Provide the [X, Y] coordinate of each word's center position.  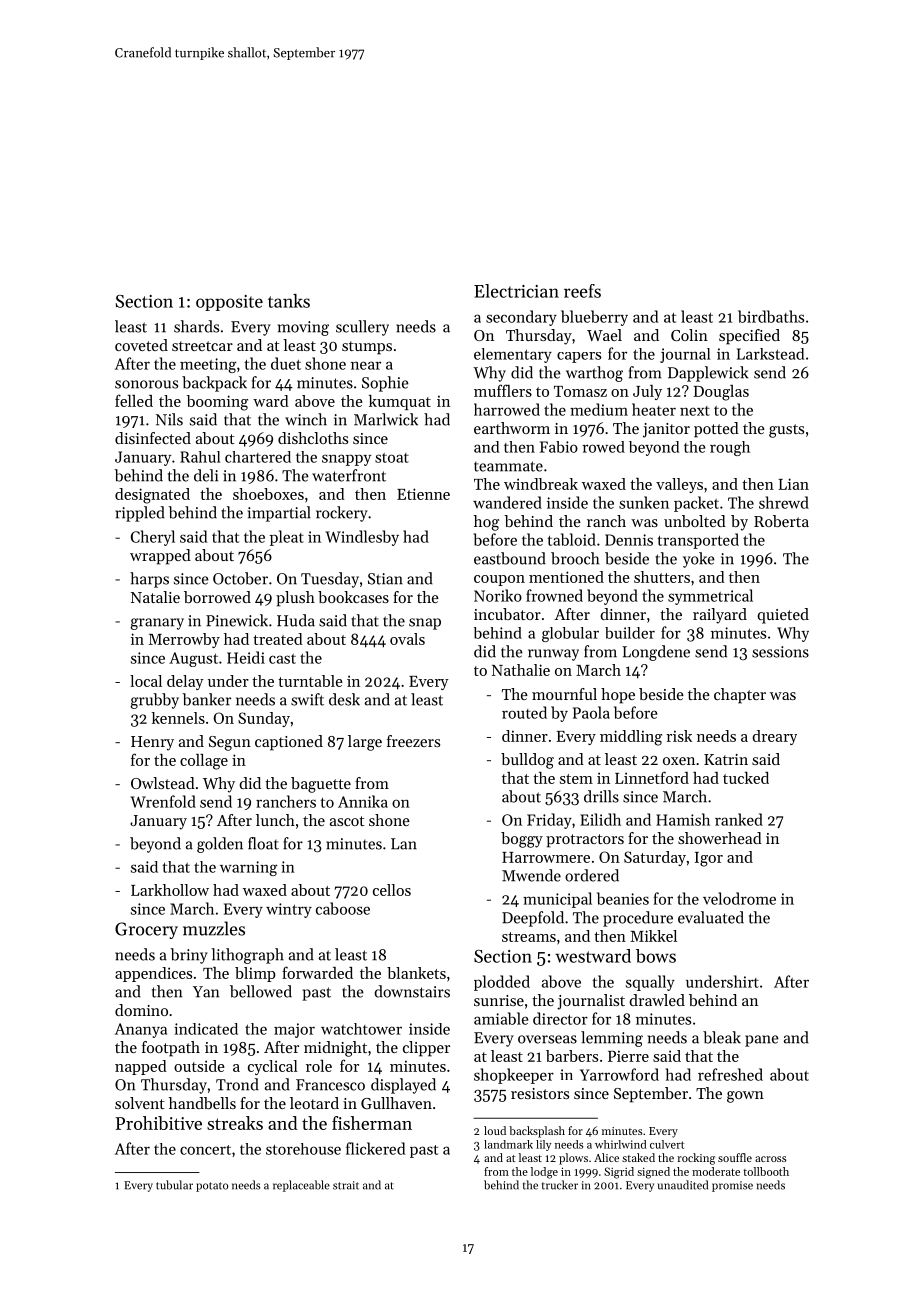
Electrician [516, 291]
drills [601, 796]
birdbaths [771, 316]
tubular [174, 1185]
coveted [141, 345]
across [771, 1159]
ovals [407, 639]
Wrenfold [163, 801]
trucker [560, 1185]
